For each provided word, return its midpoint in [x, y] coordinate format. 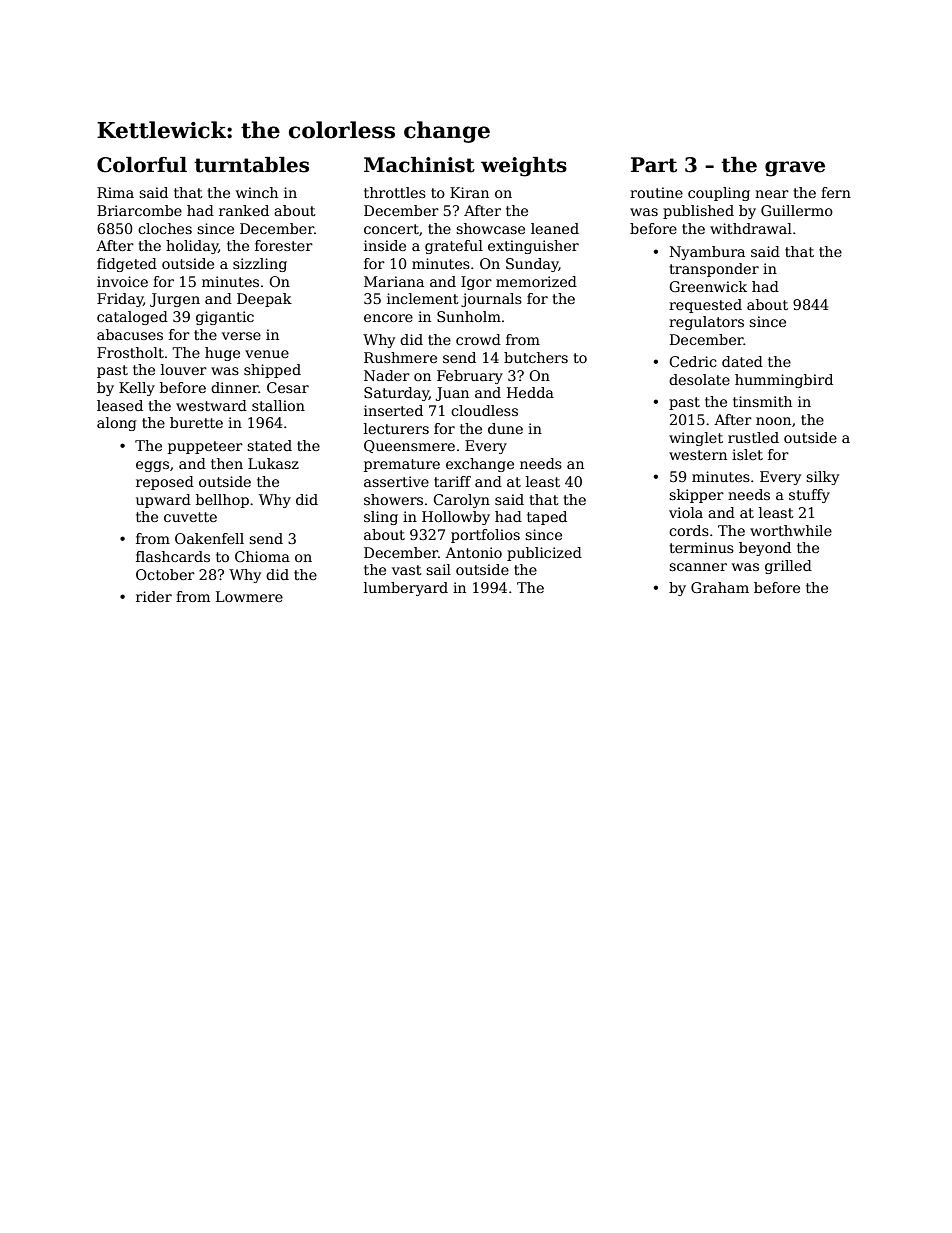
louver [184, 369]
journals [491, 300]
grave [795, 169]
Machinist [419, 165]
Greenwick [708, 286]
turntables [251, 165]
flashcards [173, 556]
